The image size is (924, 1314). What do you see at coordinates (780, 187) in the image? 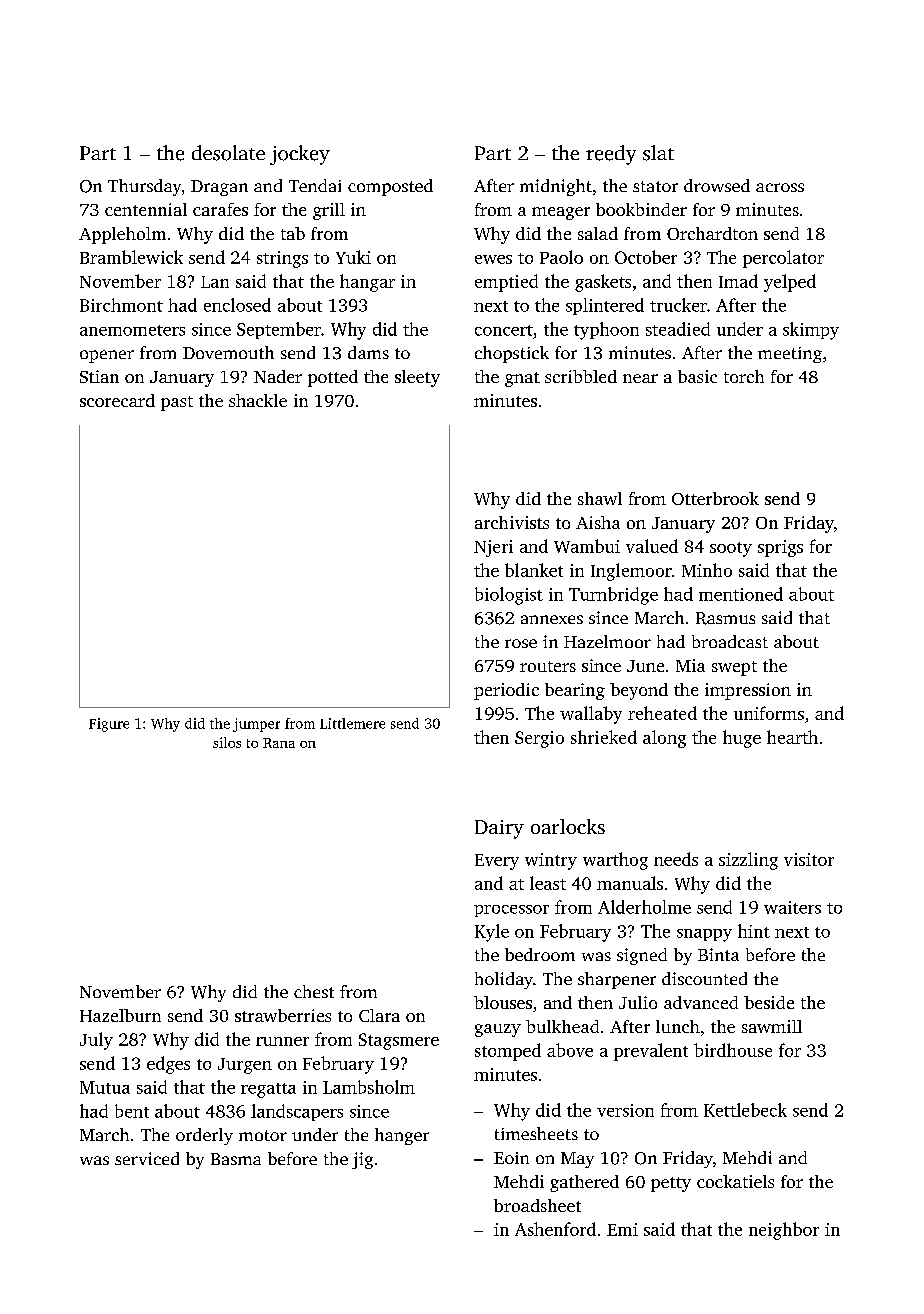
I see `across` at bounding box center [780, 187].
